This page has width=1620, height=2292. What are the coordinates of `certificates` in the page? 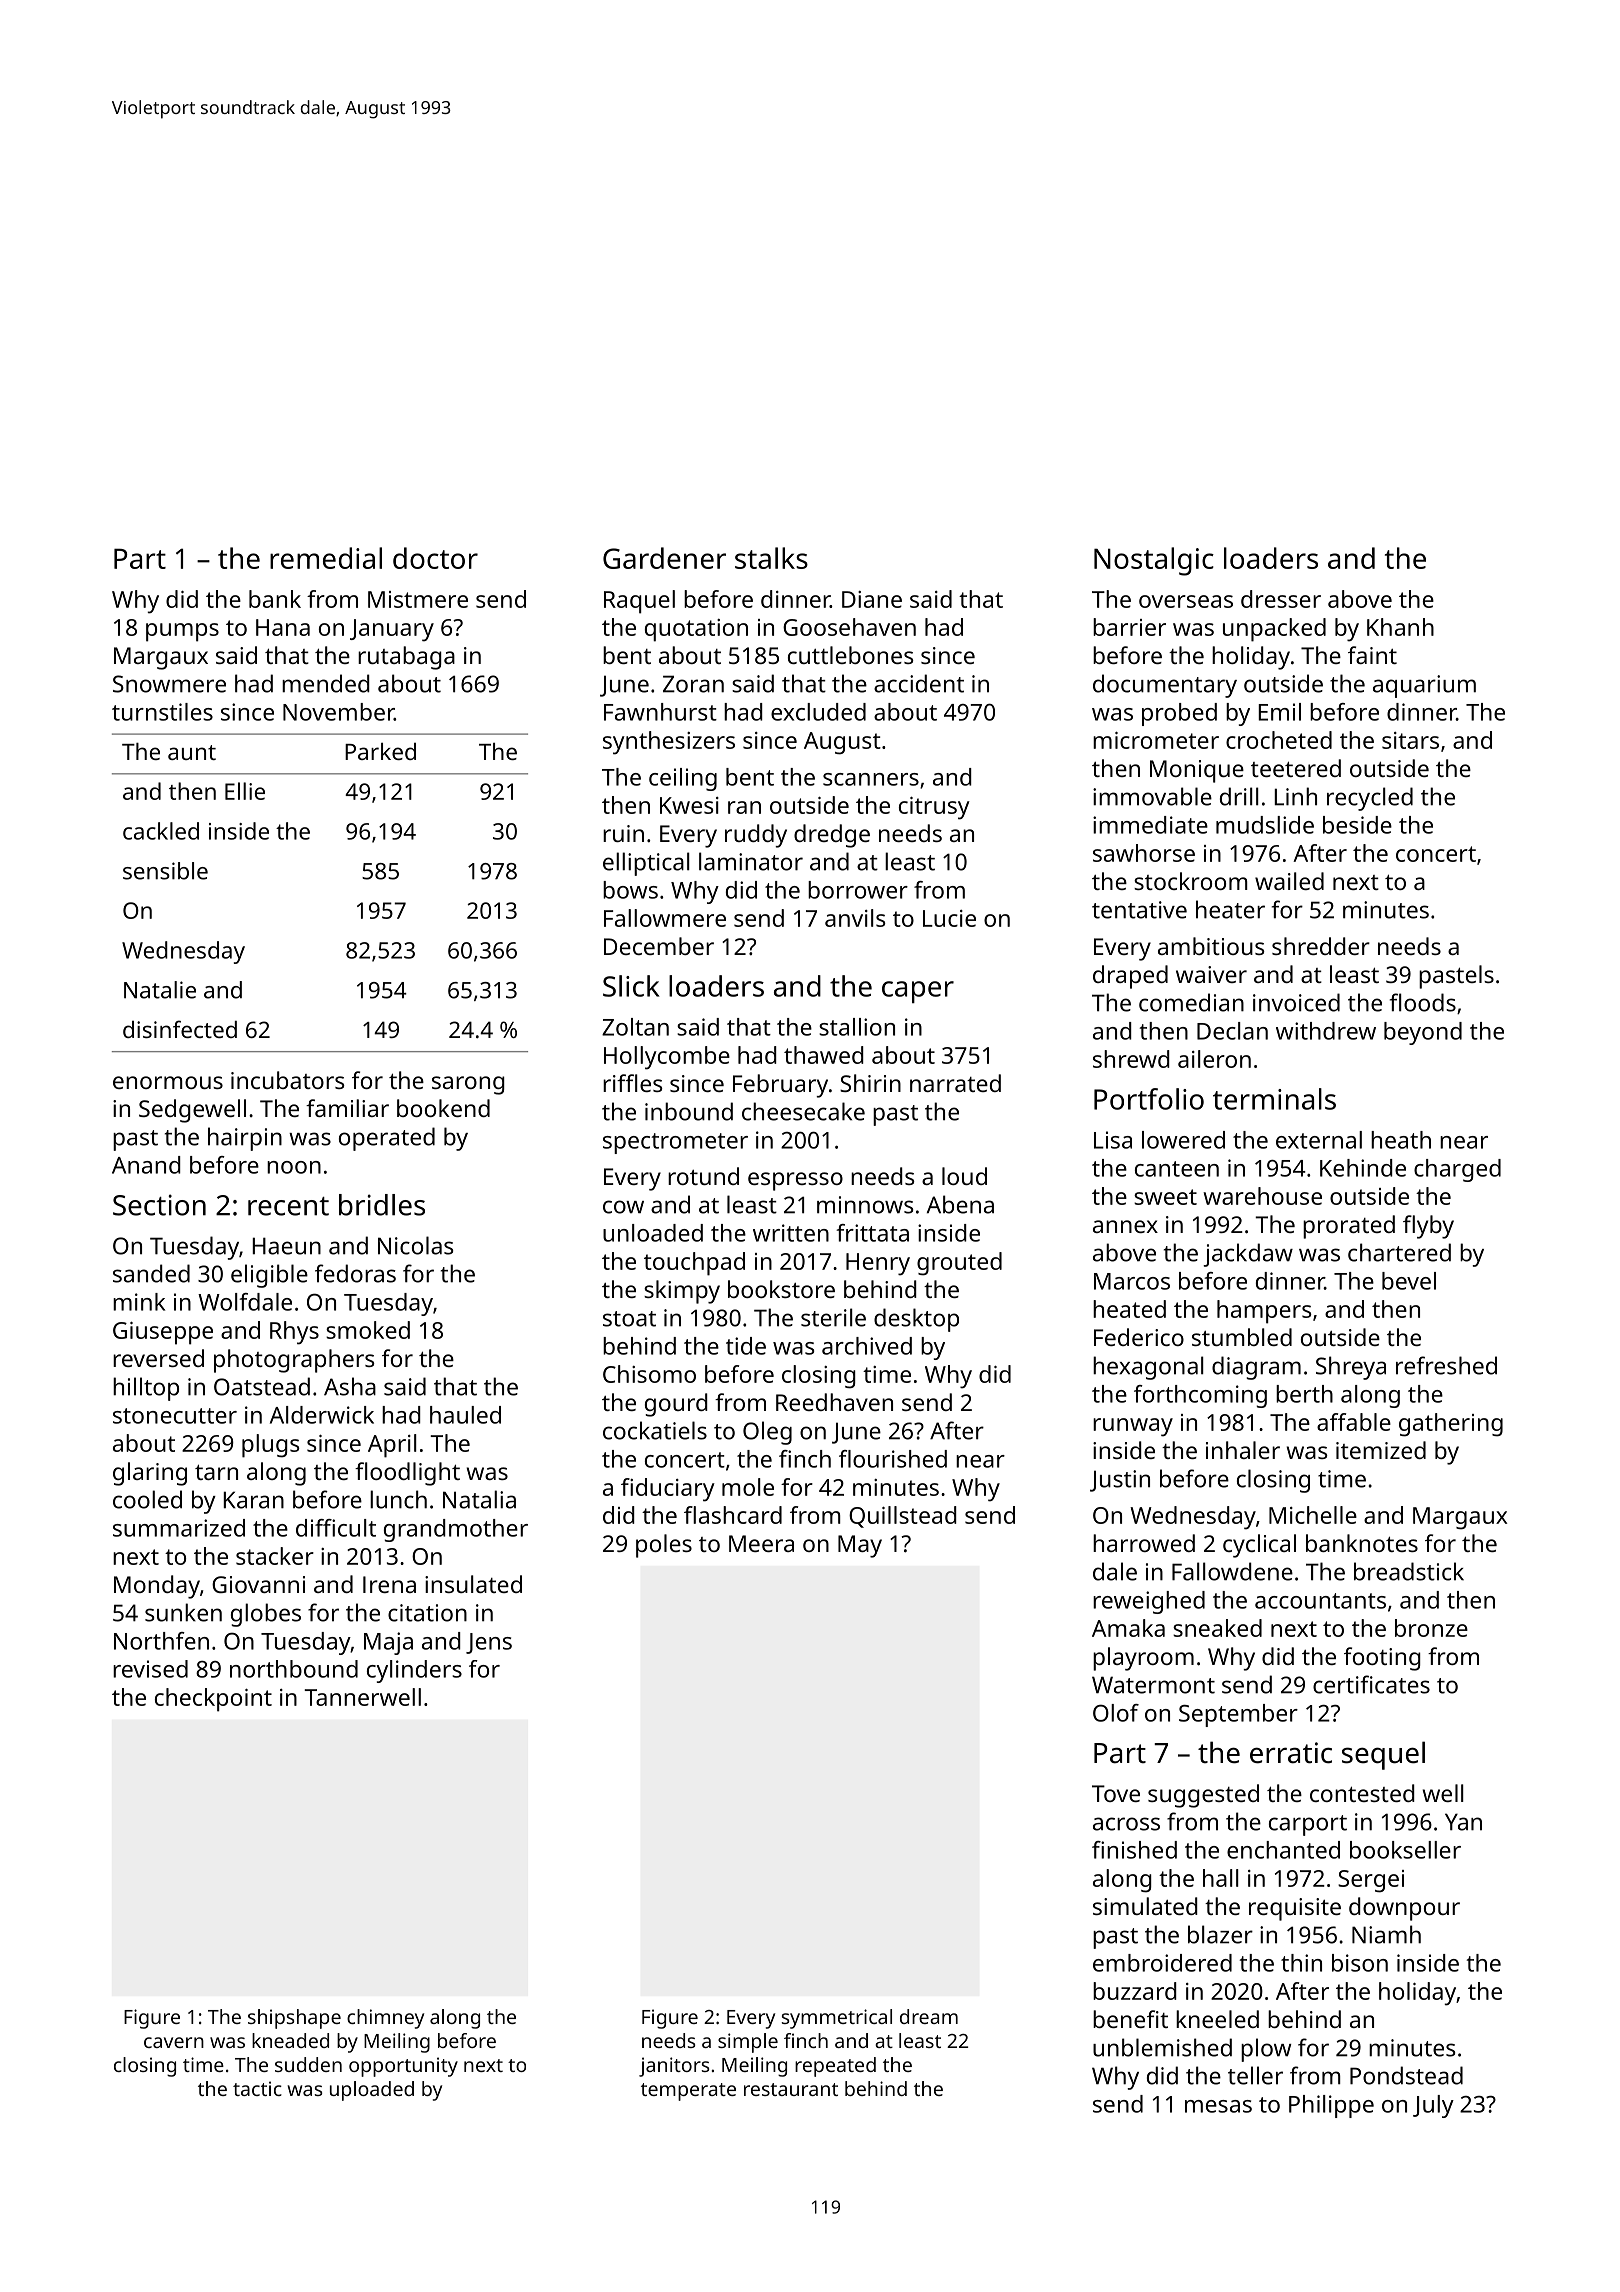 It's located at (1371, 1684).
